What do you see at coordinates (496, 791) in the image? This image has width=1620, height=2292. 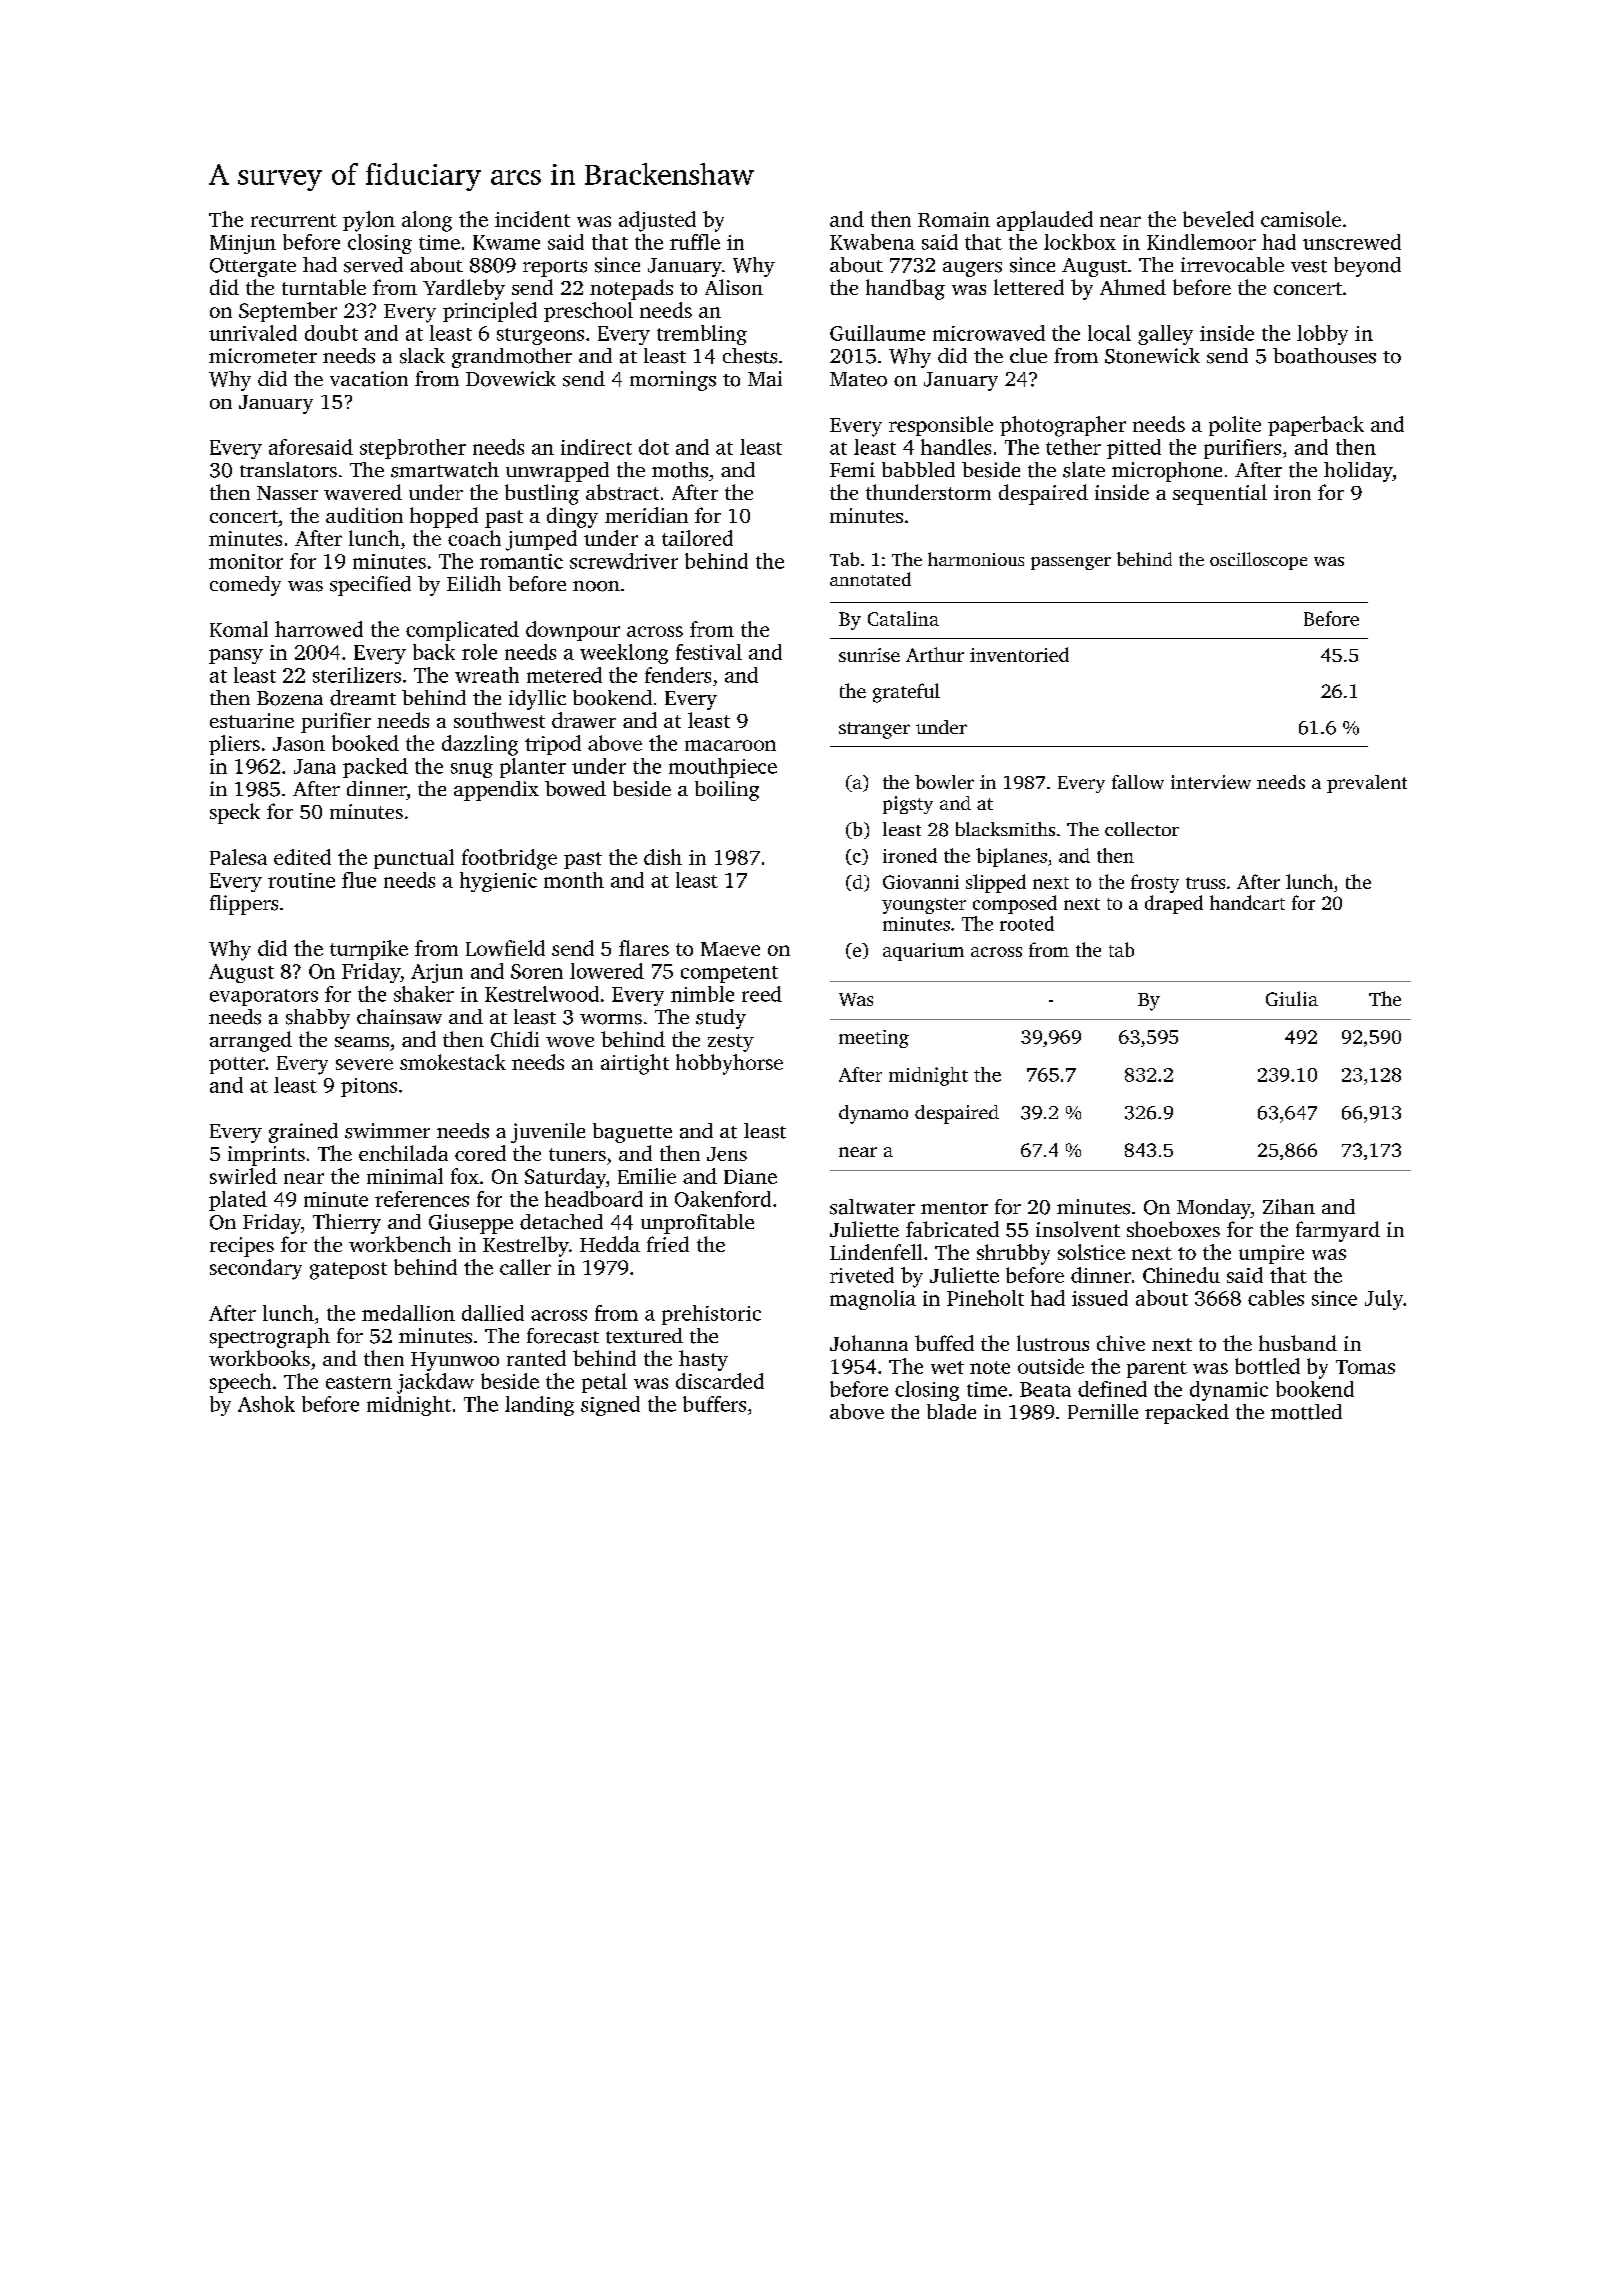 I see `appendix` at bounding box center [496, 791].
